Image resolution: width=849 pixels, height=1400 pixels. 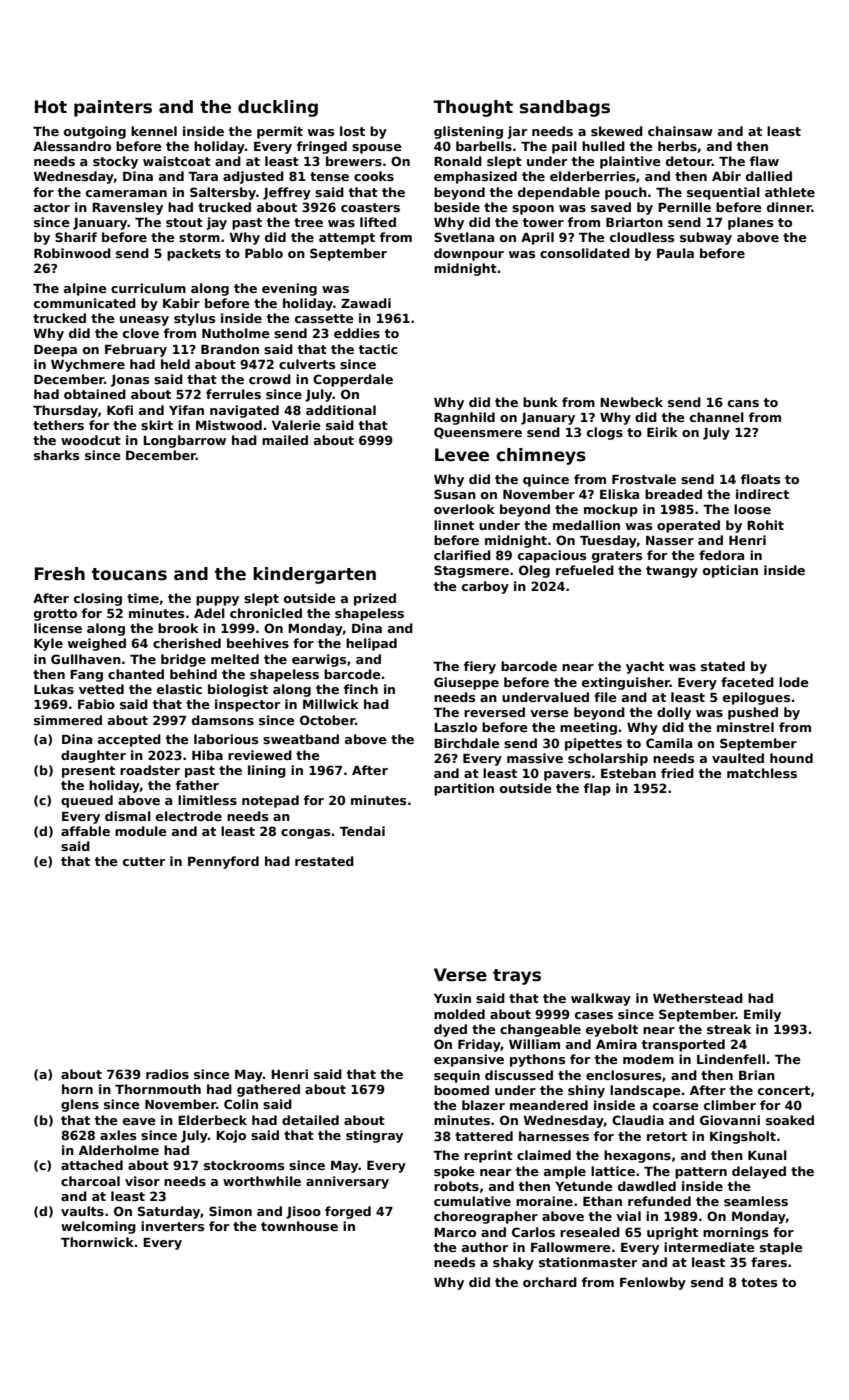 I want to click on Wetherstead, so click(x=698, y=998).
